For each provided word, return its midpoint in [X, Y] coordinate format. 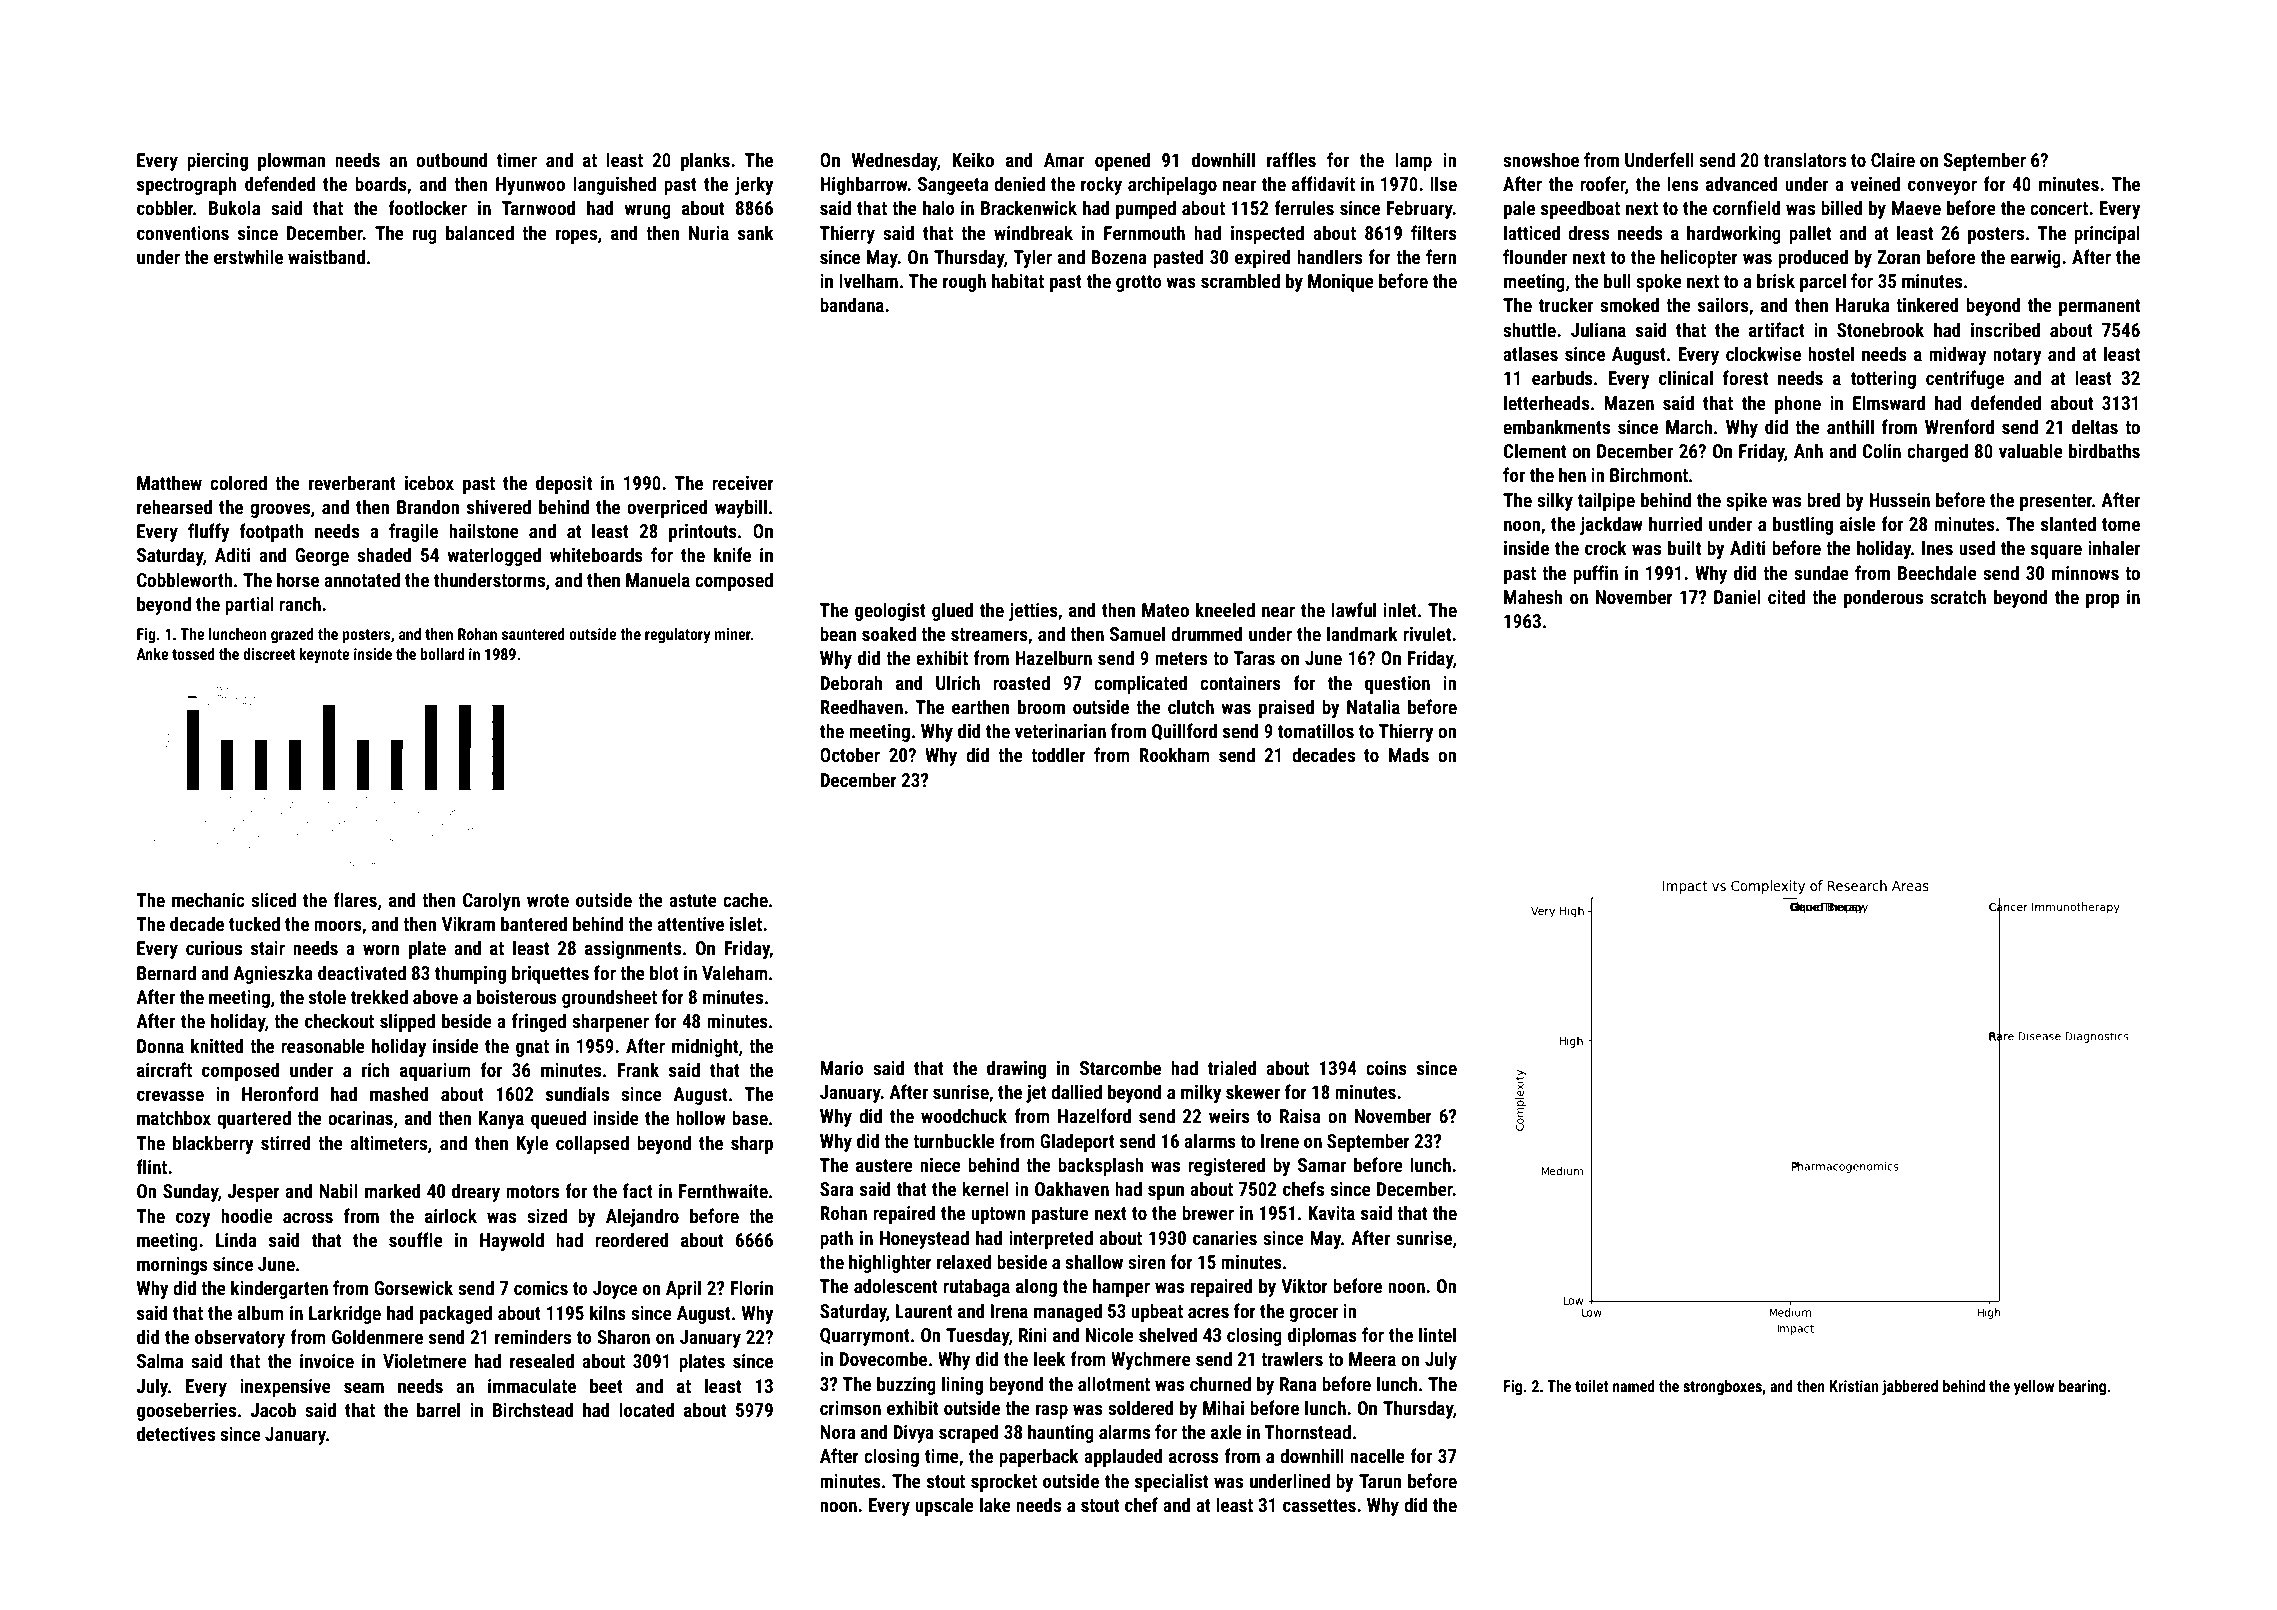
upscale [944, 1506]
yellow [2034, 1388]
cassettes [1319, 1505]
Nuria [709, 233]
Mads [1409, 754]
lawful [1353, 609]
